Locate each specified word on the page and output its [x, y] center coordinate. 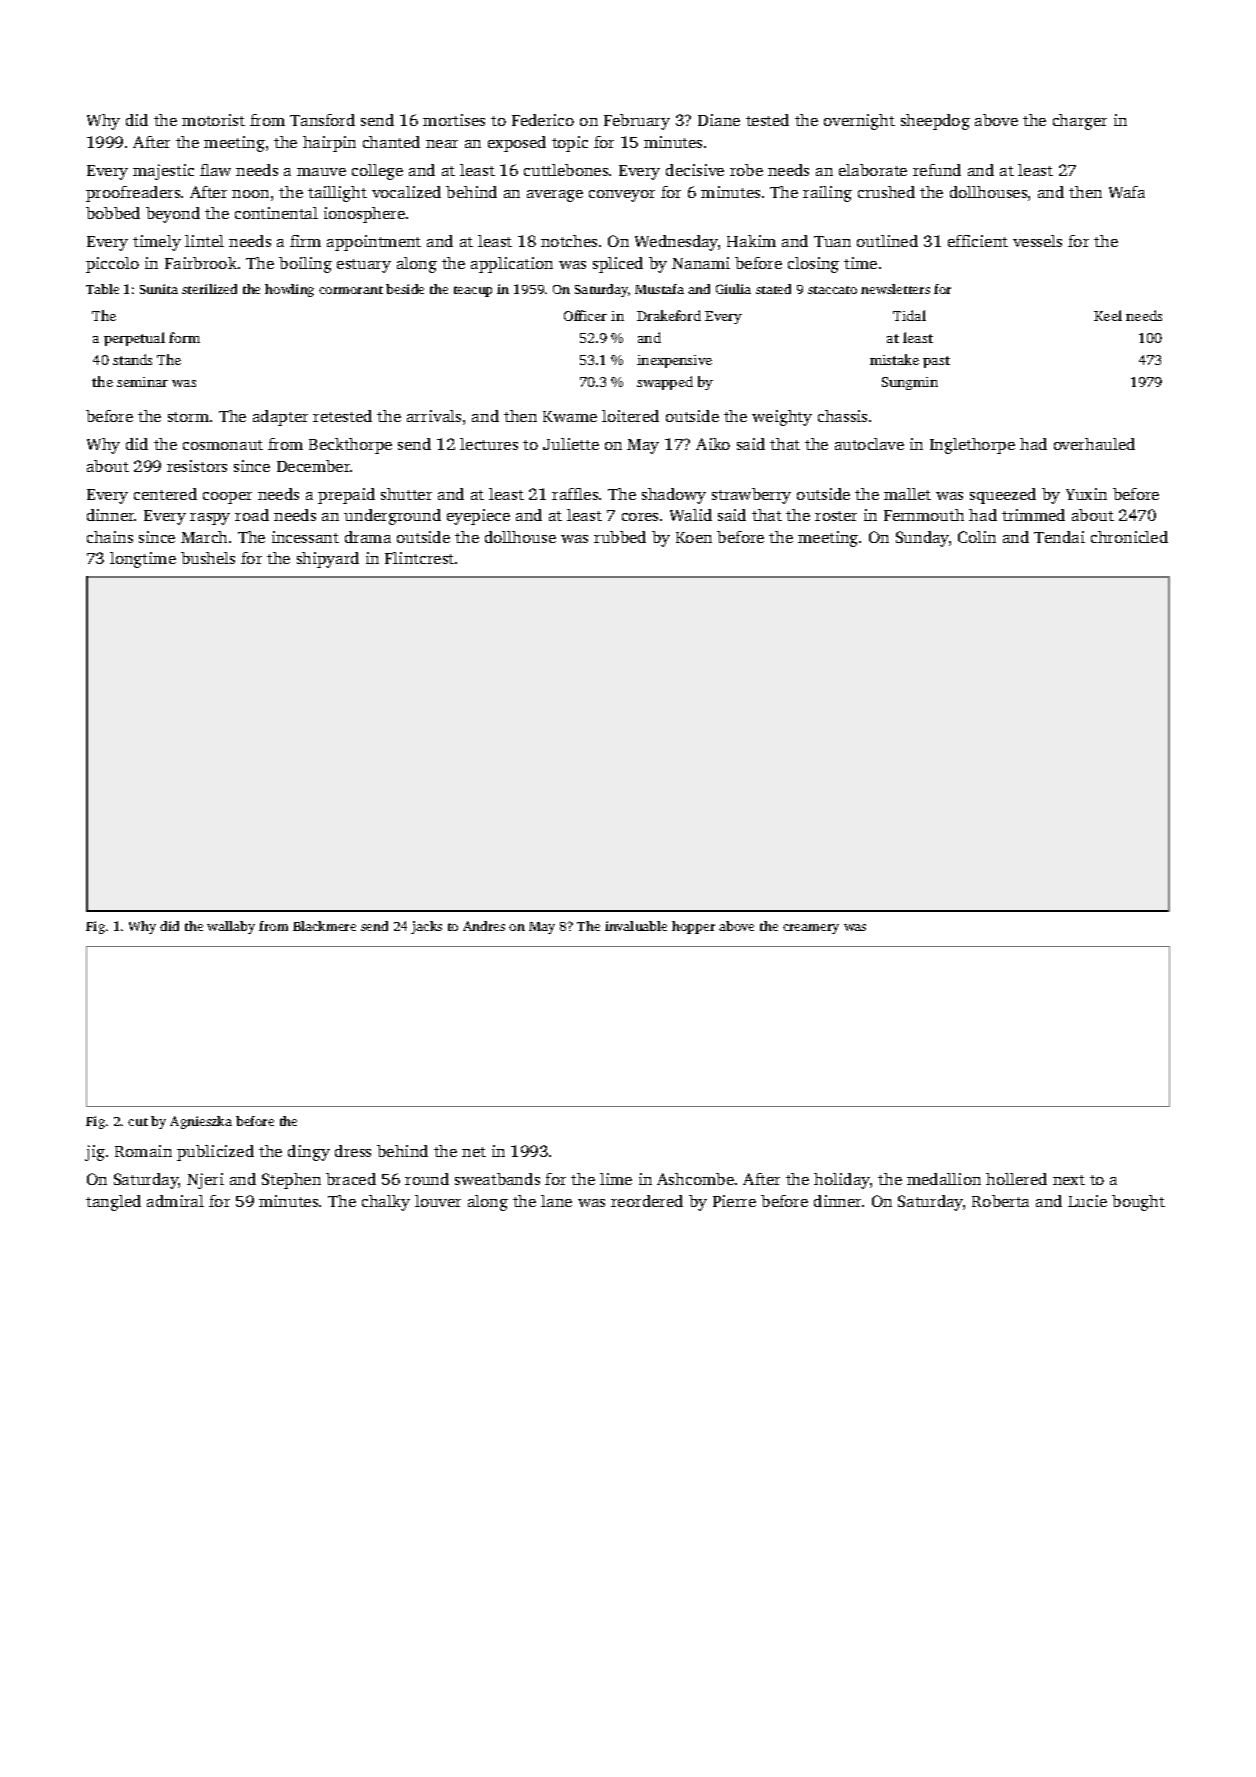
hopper [693, 927]
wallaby [231, 927]
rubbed [620, 537]
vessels [1037, 241]
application [512, 265]
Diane [719, 120]
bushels [208, 558]
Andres [484, 926]
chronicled [1129, 537]
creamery [811, 929]
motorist [213, 120]
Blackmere [324, 926]
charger [1080, 122]
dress [353, 1151]
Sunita [159, 289]
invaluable [636, 926]
